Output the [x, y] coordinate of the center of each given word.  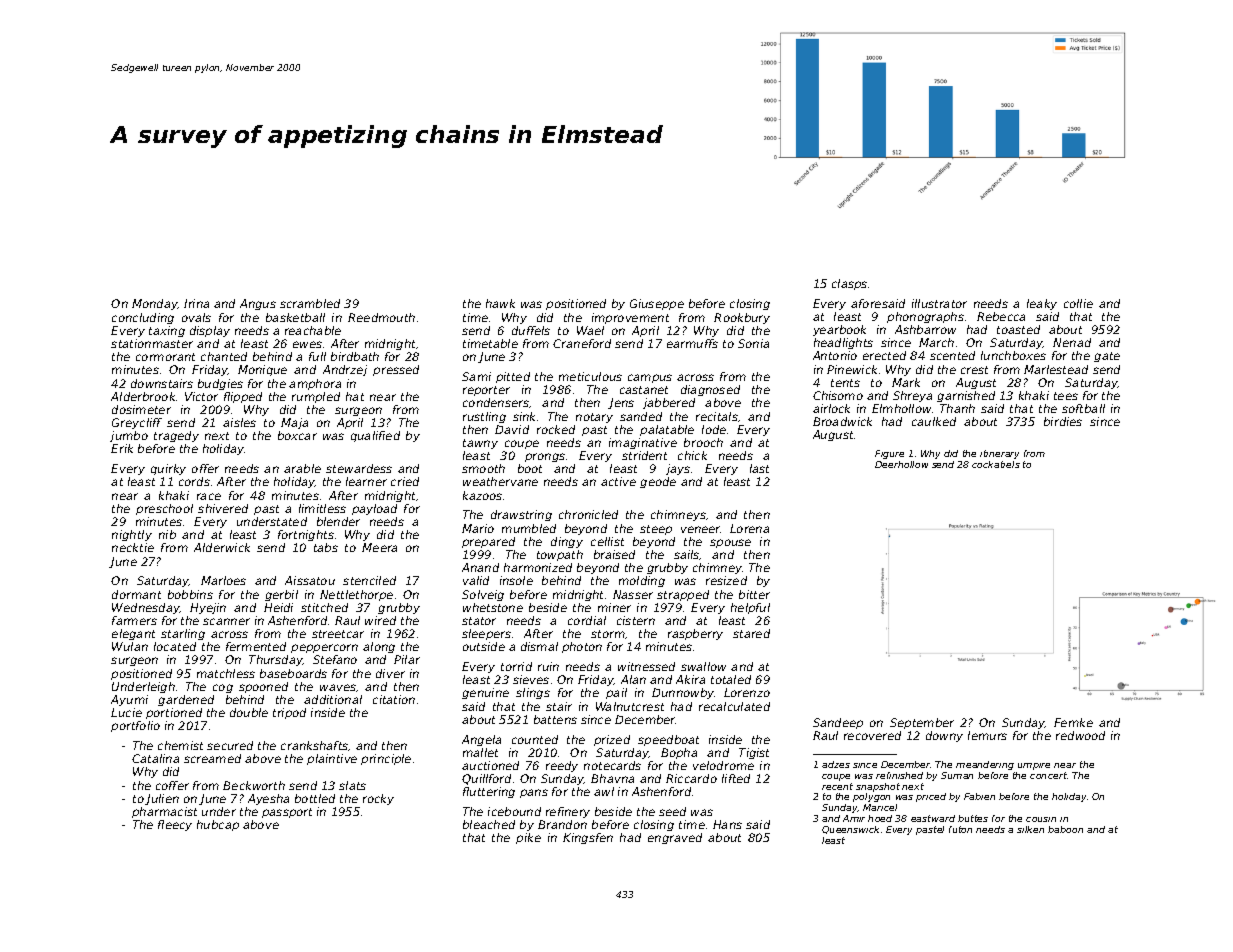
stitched [324, 607]
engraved [675, 838]
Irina [196, 303]
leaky [1042, 304]
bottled [315, 798]
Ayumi [129, 700]
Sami [476, 376]
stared [751, 633]
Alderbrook [143, 396]
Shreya [912, 396]
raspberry [695, 634]
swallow [703, 666]
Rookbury [742, 318]
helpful [750, 608]
